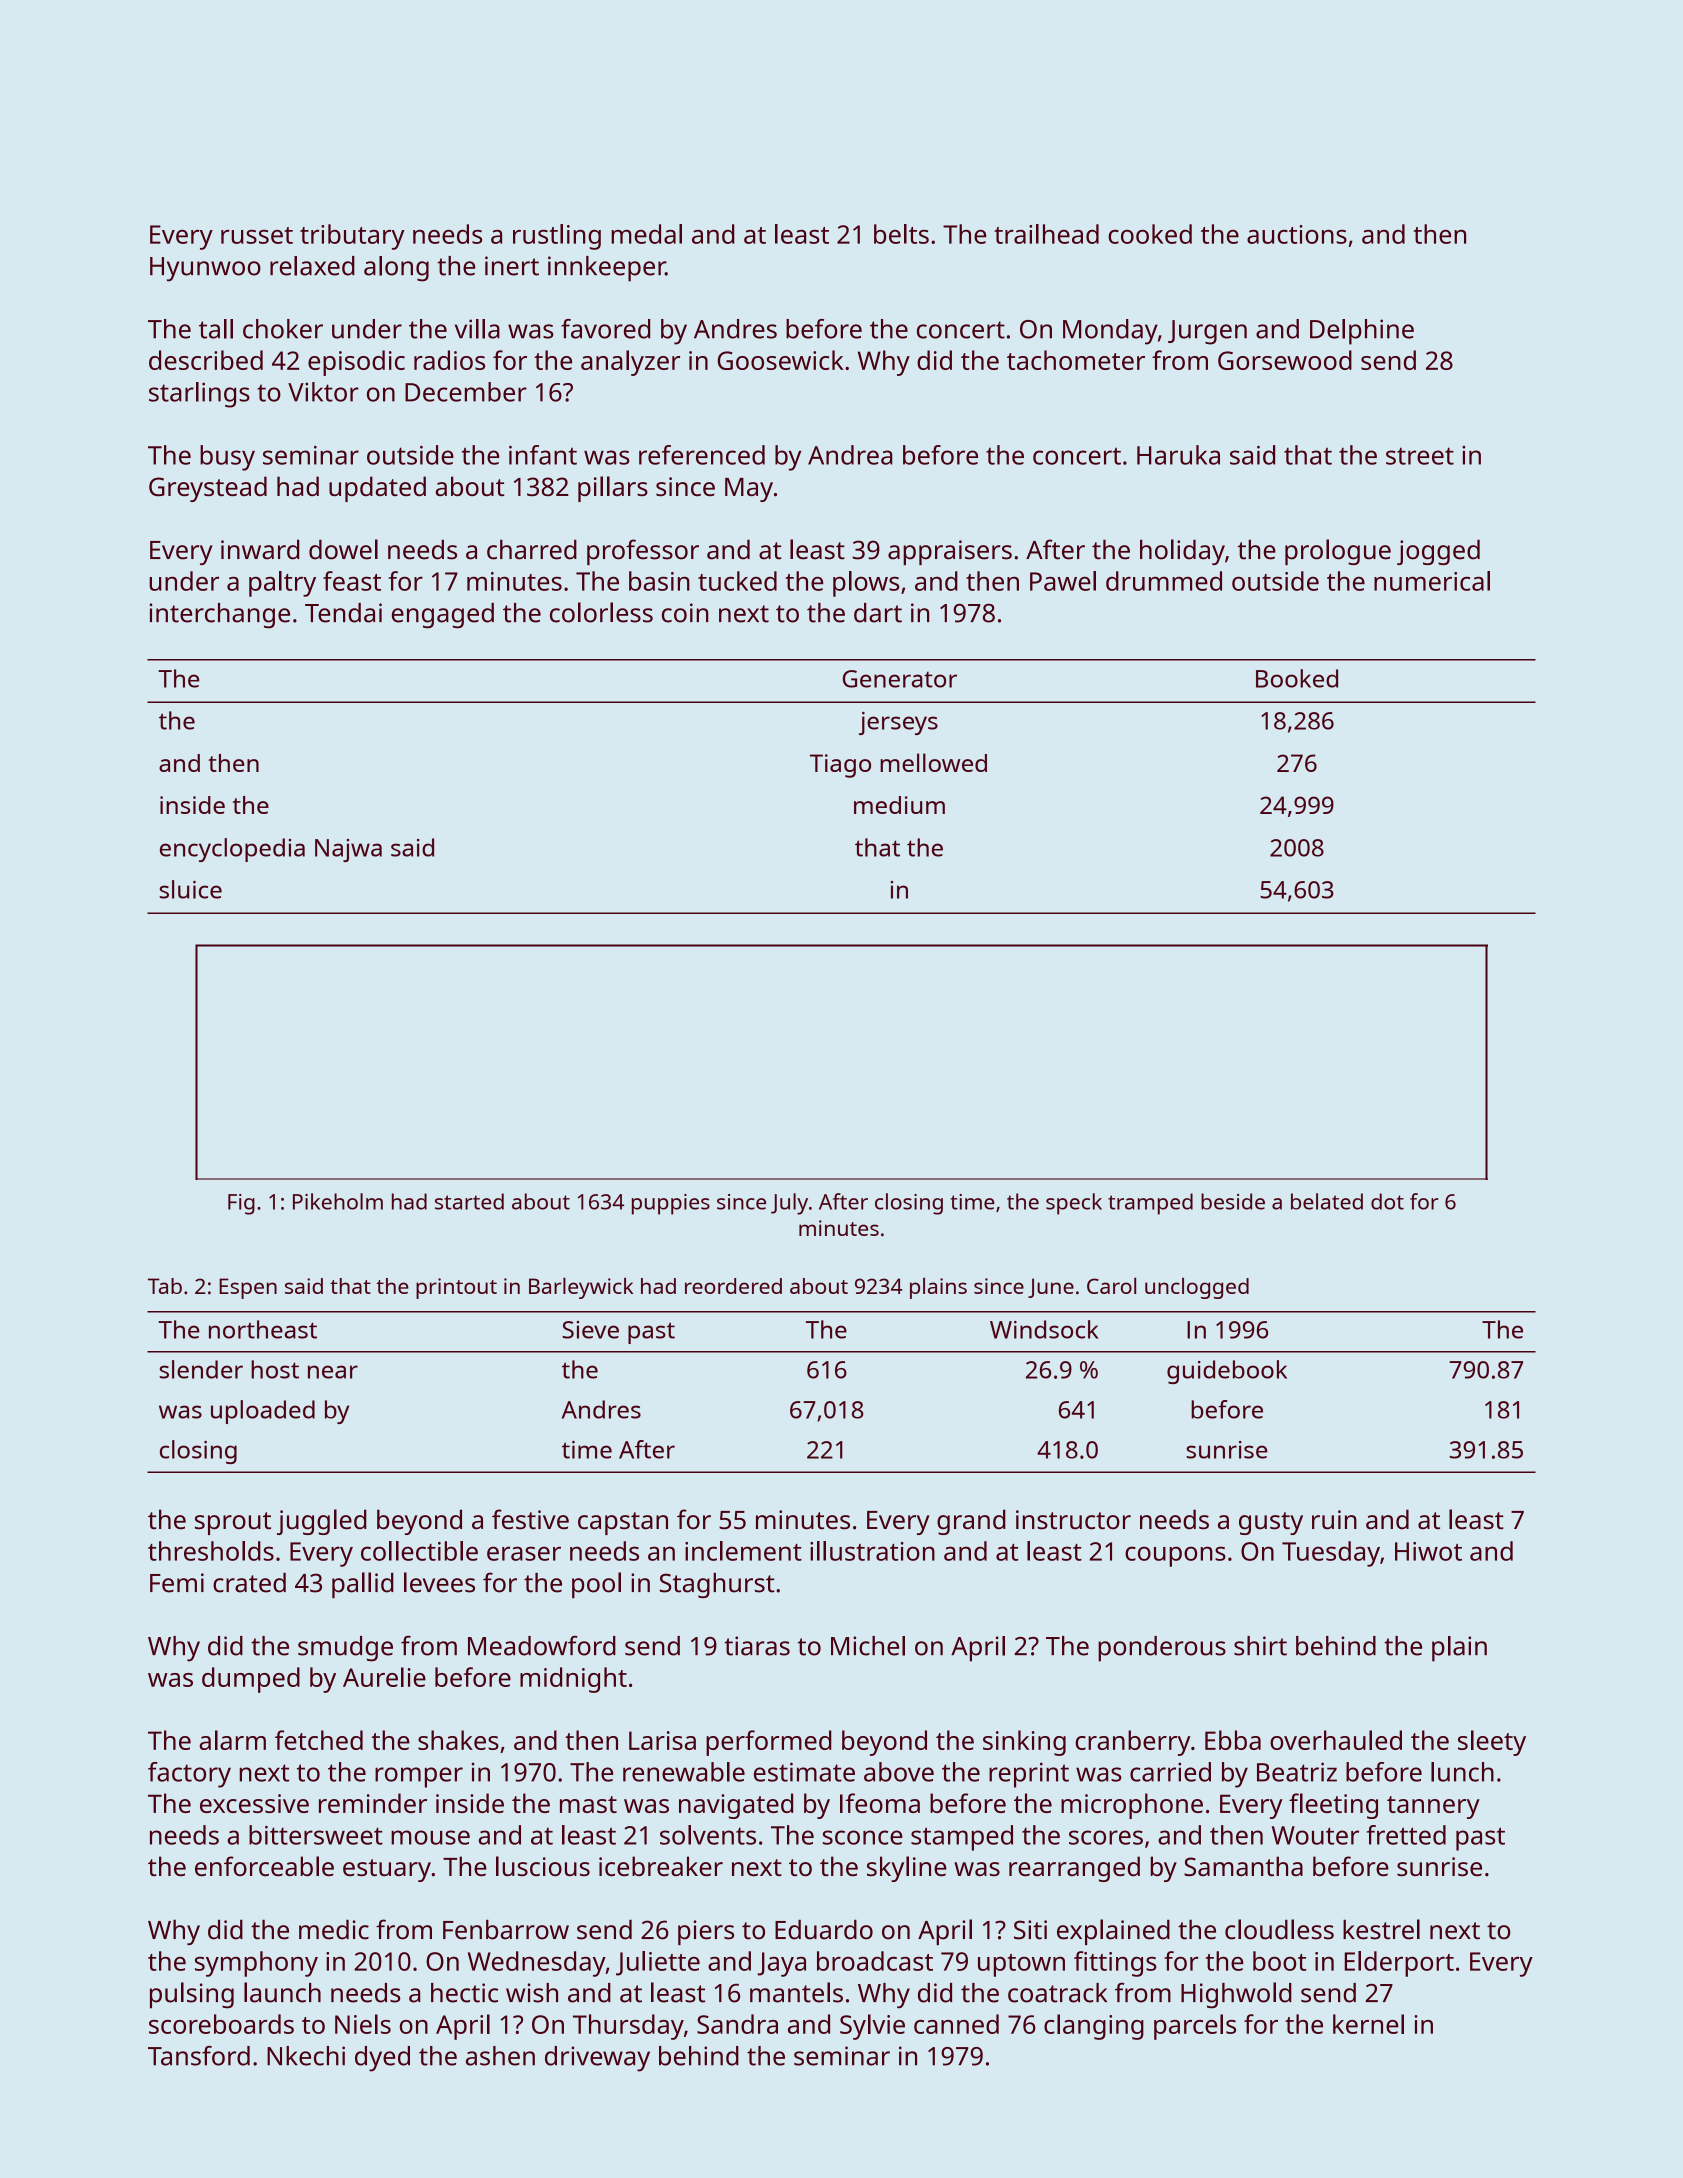  What do you see at coordinates (241, 1204) in the page?
I see `Fig` at bounding box center [241, 1204].
